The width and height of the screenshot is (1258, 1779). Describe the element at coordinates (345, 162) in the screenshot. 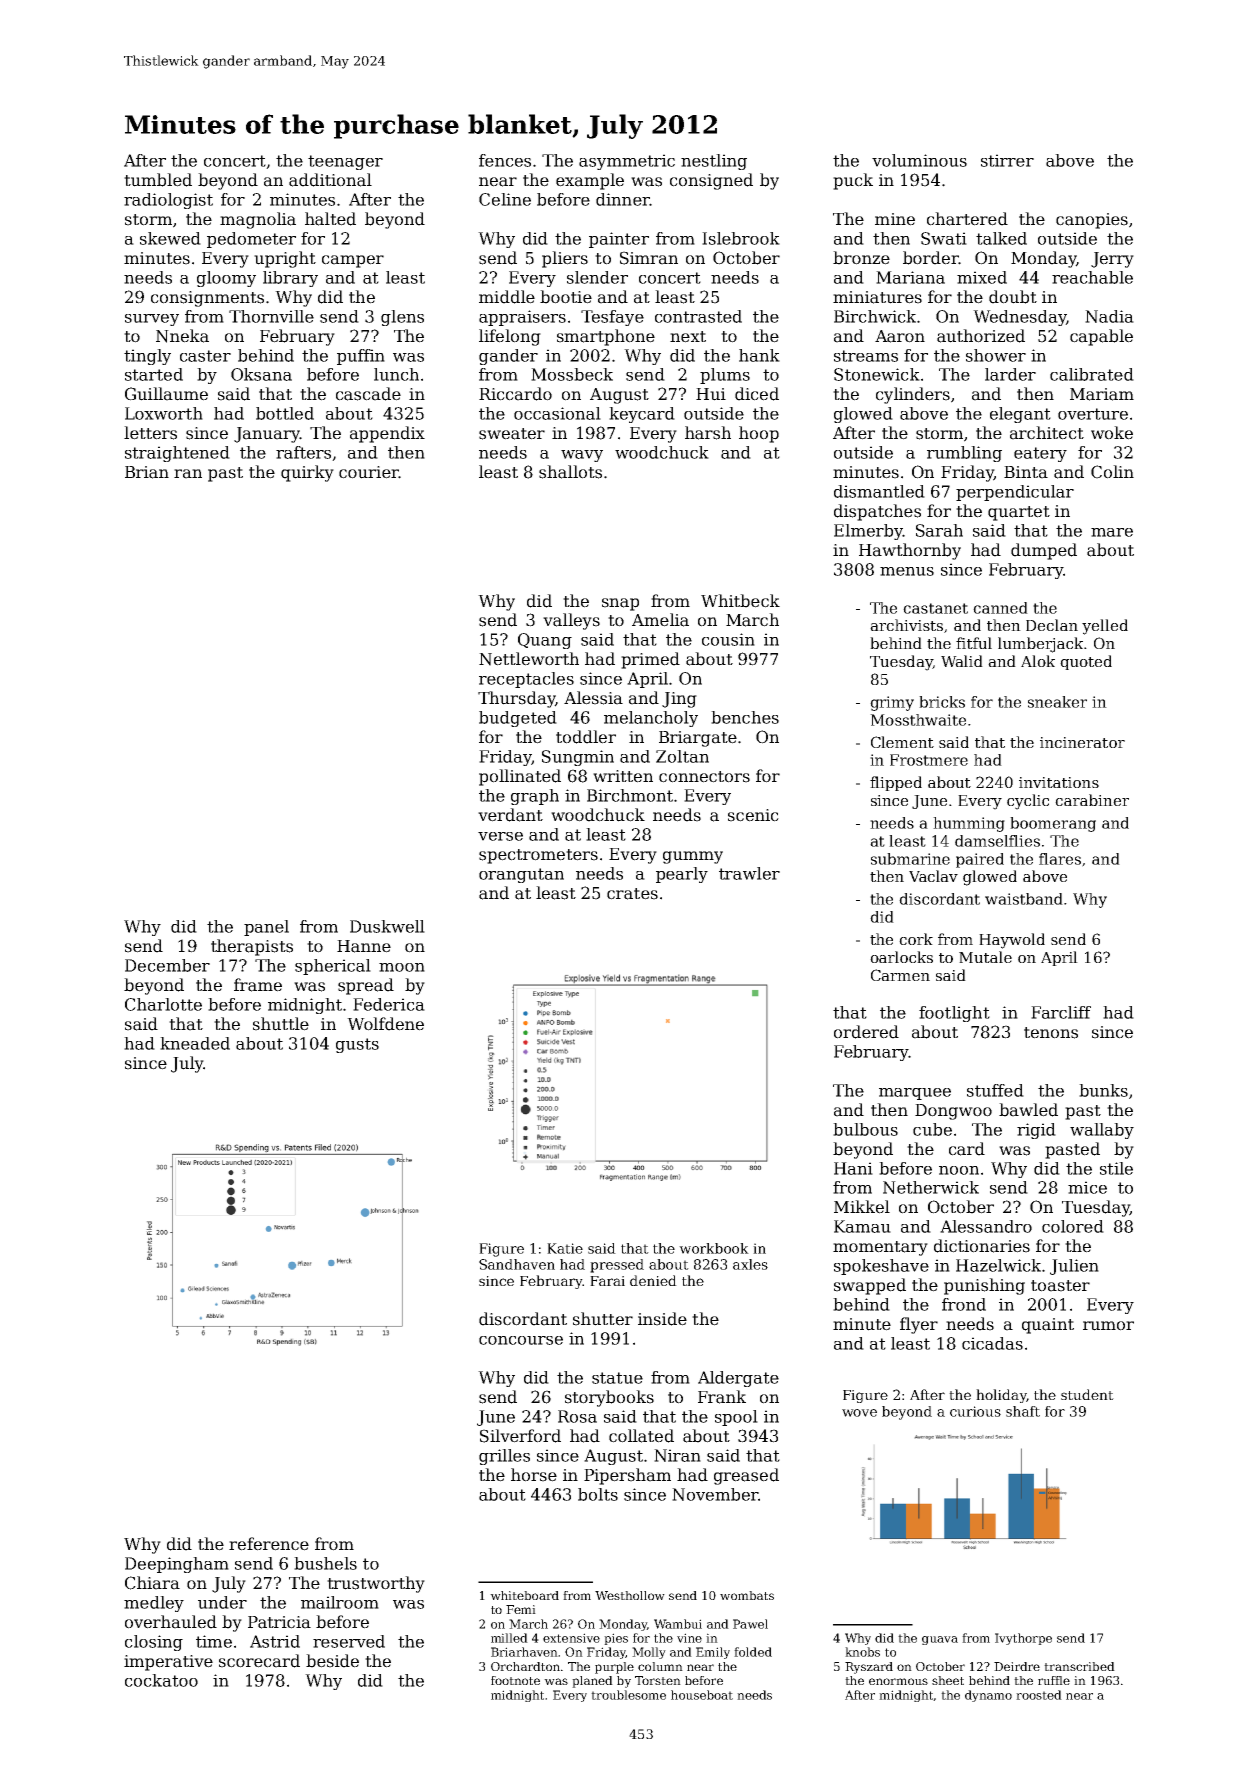

I see `teenager` at that location.
